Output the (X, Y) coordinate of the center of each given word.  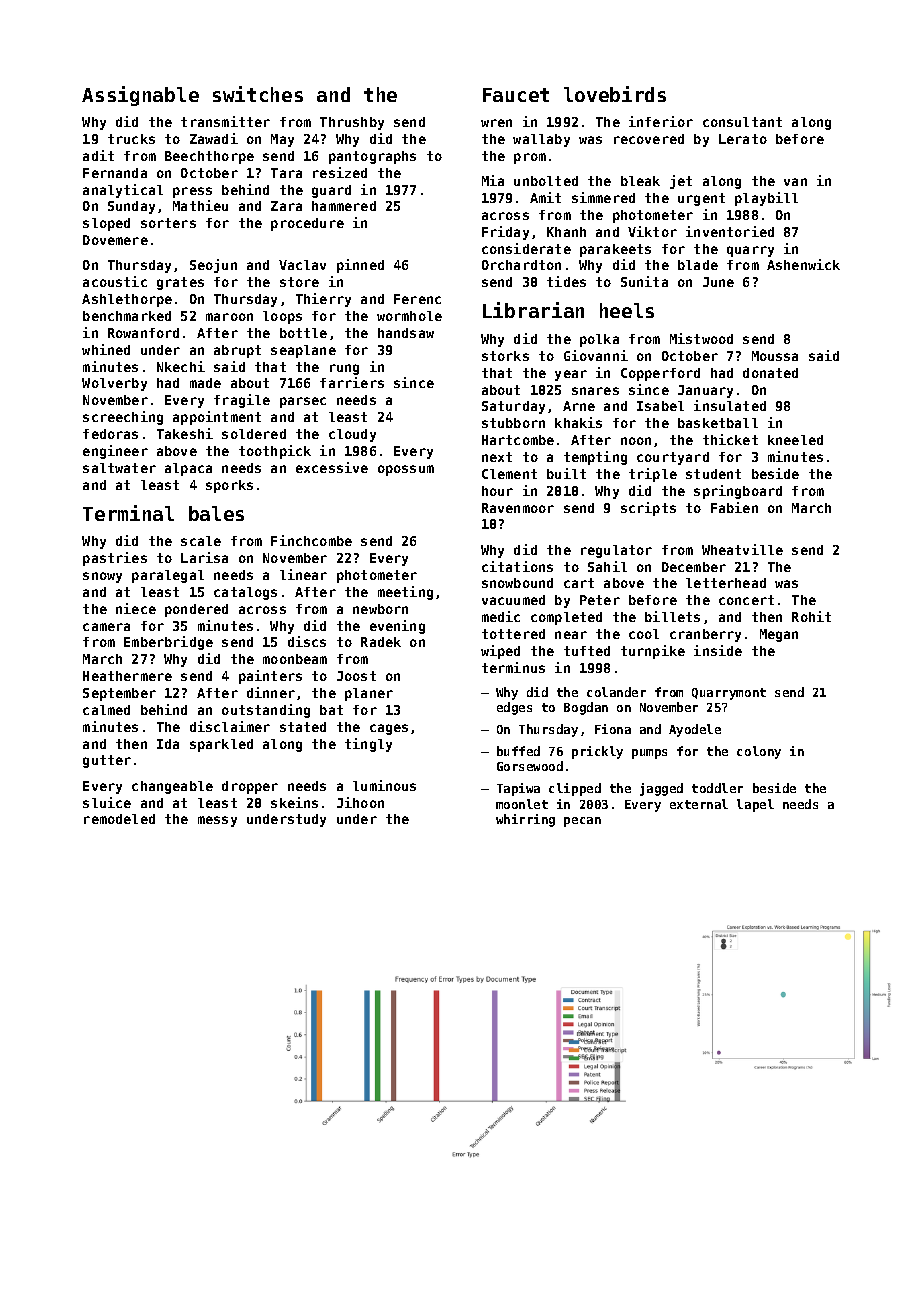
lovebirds (615, 94)
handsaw (406, 333)
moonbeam (295, 659)
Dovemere (115, 240)
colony (759, 752)
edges (514, 708)
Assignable (140, 96)
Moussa (775, 356)
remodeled (119, 819)
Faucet (516, 95)
